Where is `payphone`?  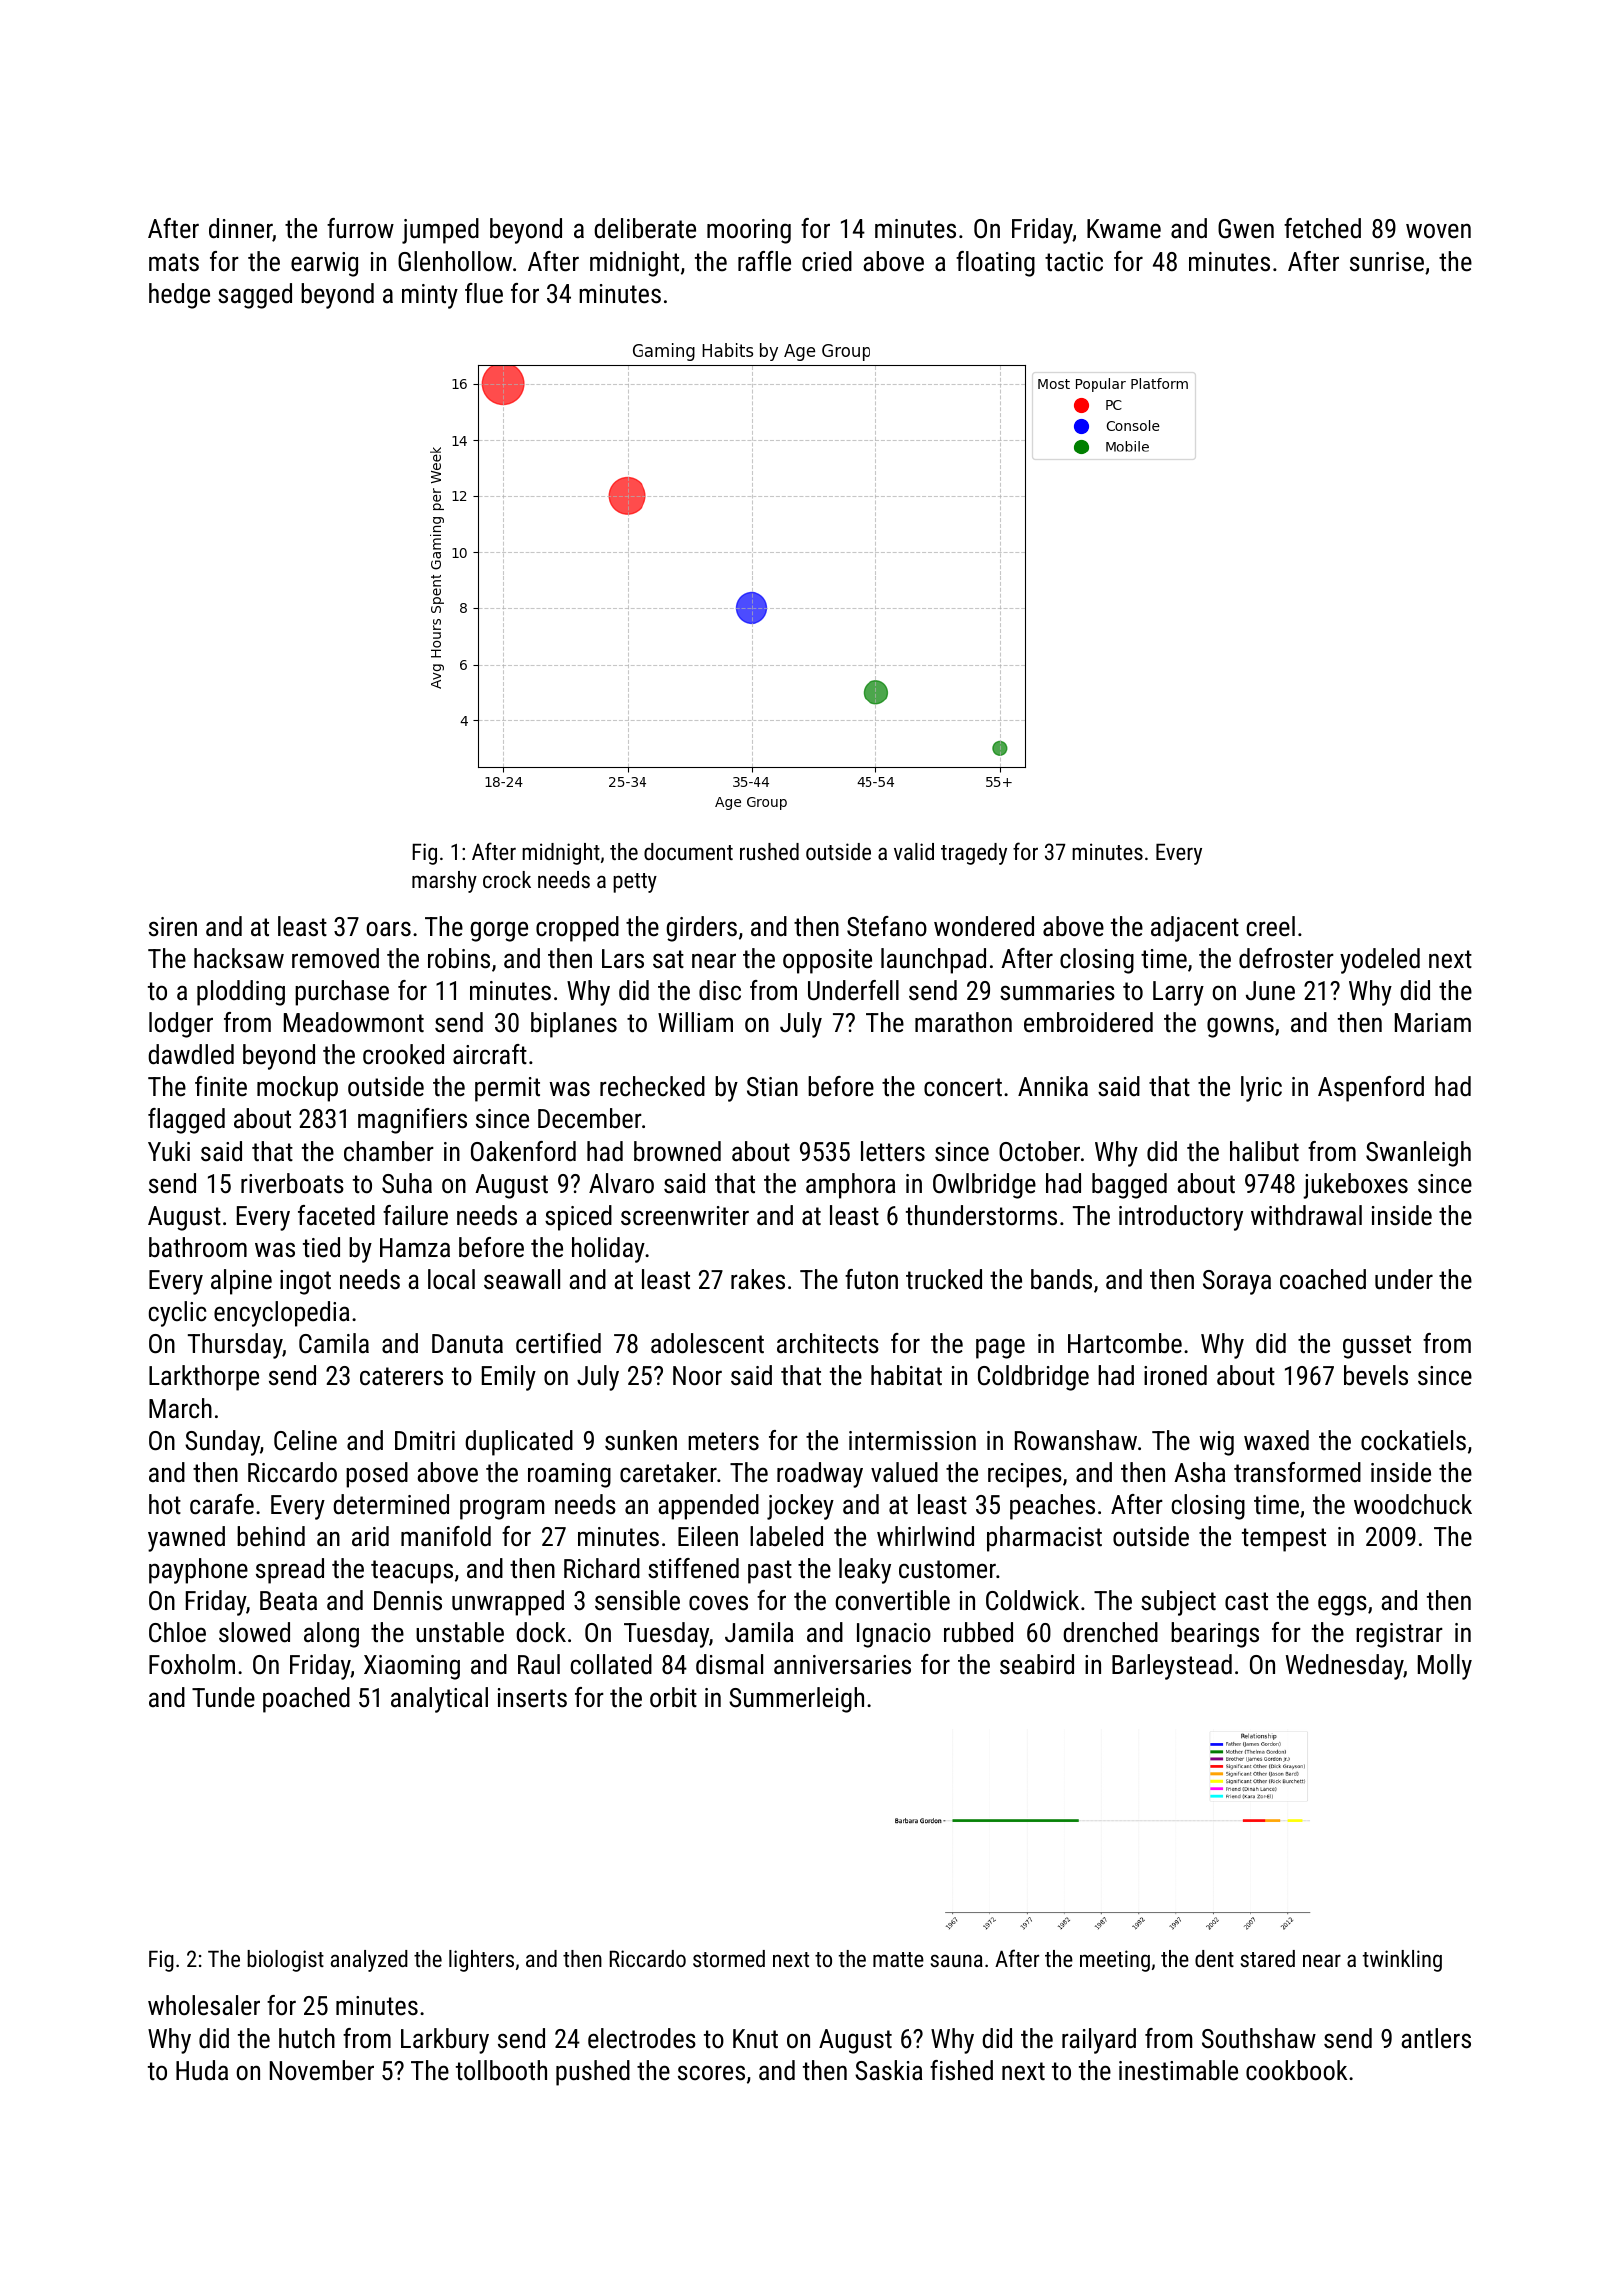 payphone is located at coordinates (198, 1571).
